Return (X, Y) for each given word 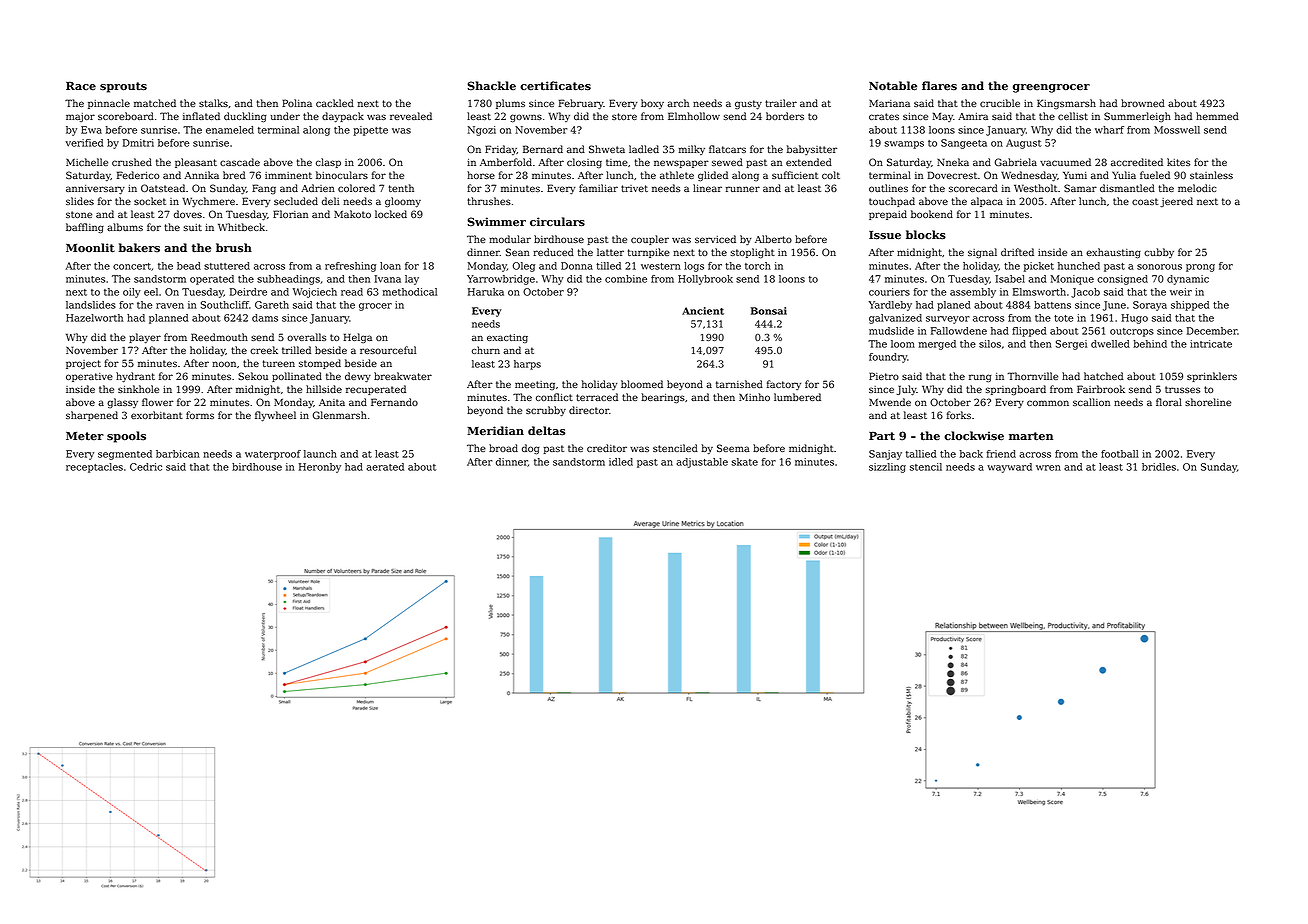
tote (1063, 318)
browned (1143, 103)
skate (744, 462)
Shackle (491, 86)
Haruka (486, 292)
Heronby (320, 468)
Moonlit (90, 248)
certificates (555, 86)
